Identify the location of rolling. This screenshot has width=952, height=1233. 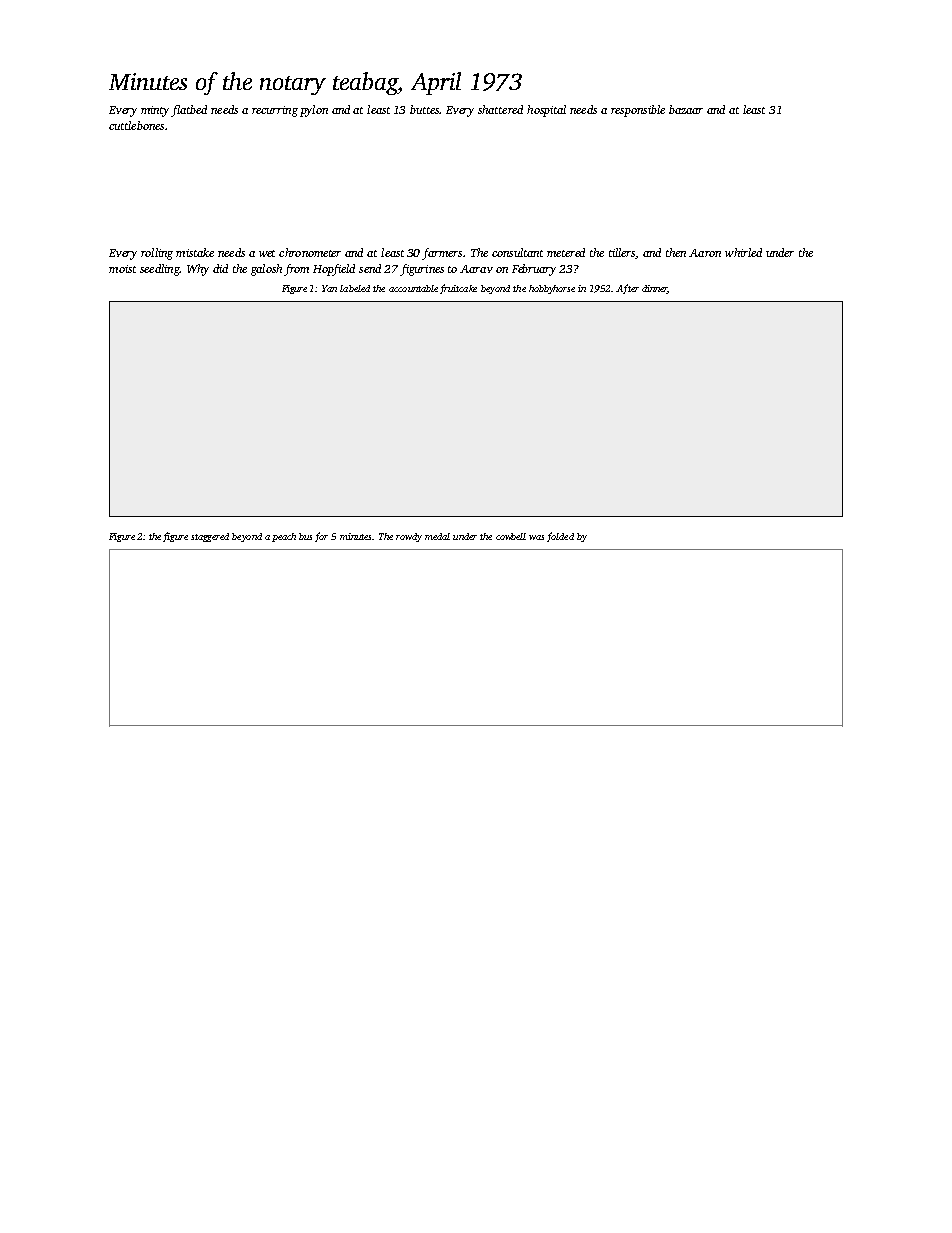
(157, 254).
